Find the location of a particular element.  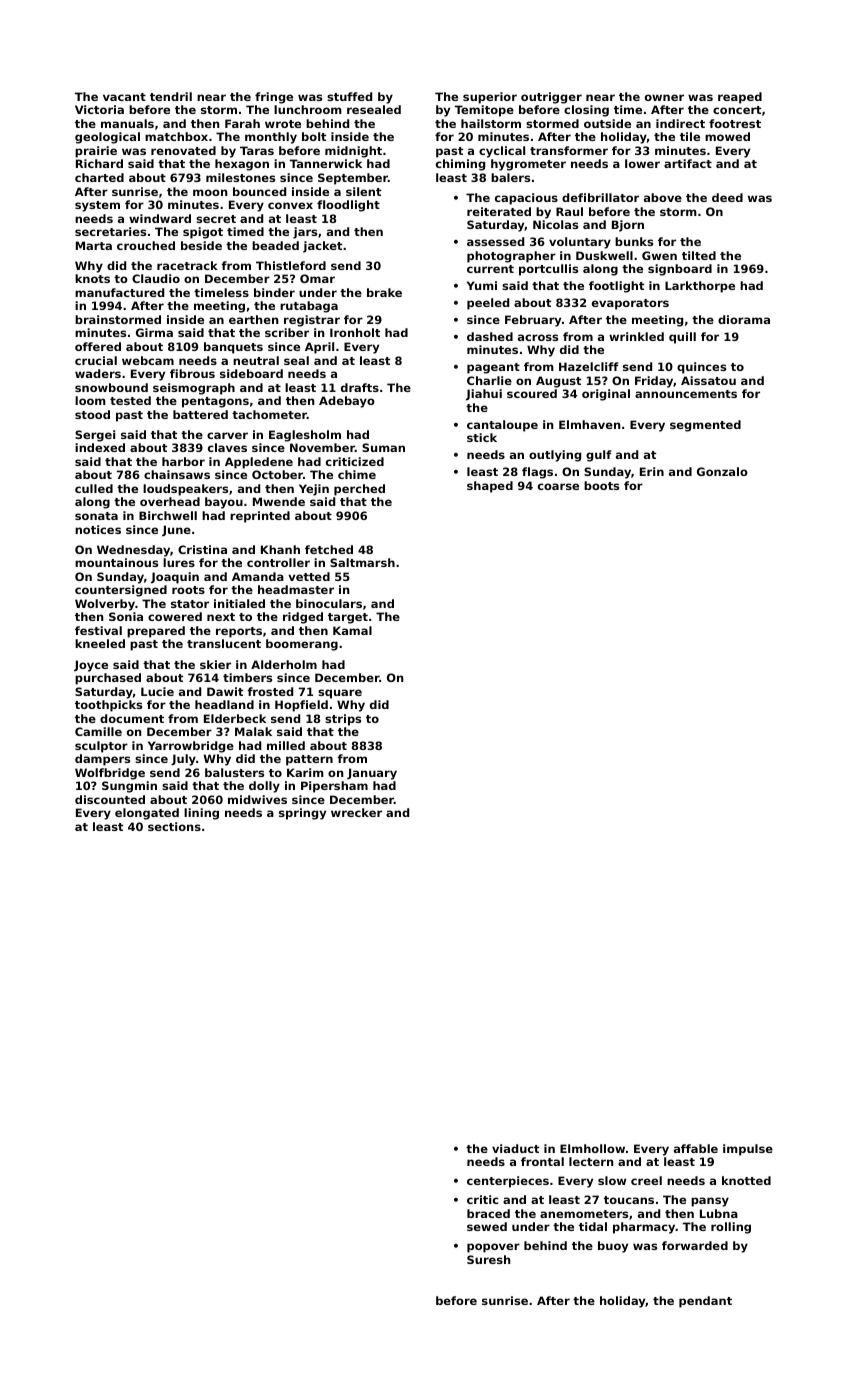

balers is located at coordinates (510, 177).
